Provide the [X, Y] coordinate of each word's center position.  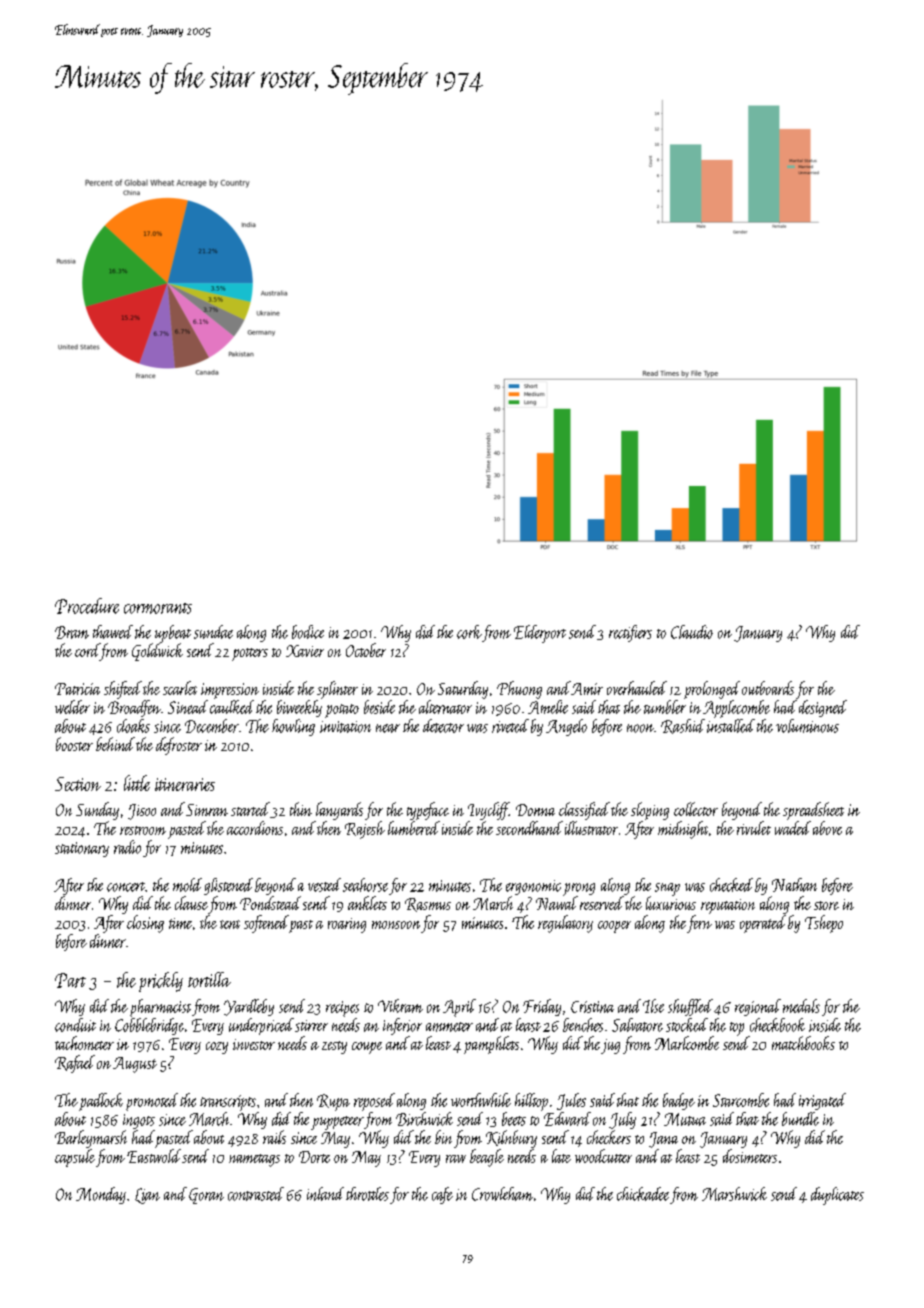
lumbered [414, 828]
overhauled [637, 688]
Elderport [540, 634]
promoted [152, 1102]
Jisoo [142, 812]
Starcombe [741, 1100]
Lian [147, 1196]
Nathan [794, 885]
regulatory [565, 924]
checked [731, 885]
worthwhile [481, 1100]
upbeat [173, 634]
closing [145, 924]
